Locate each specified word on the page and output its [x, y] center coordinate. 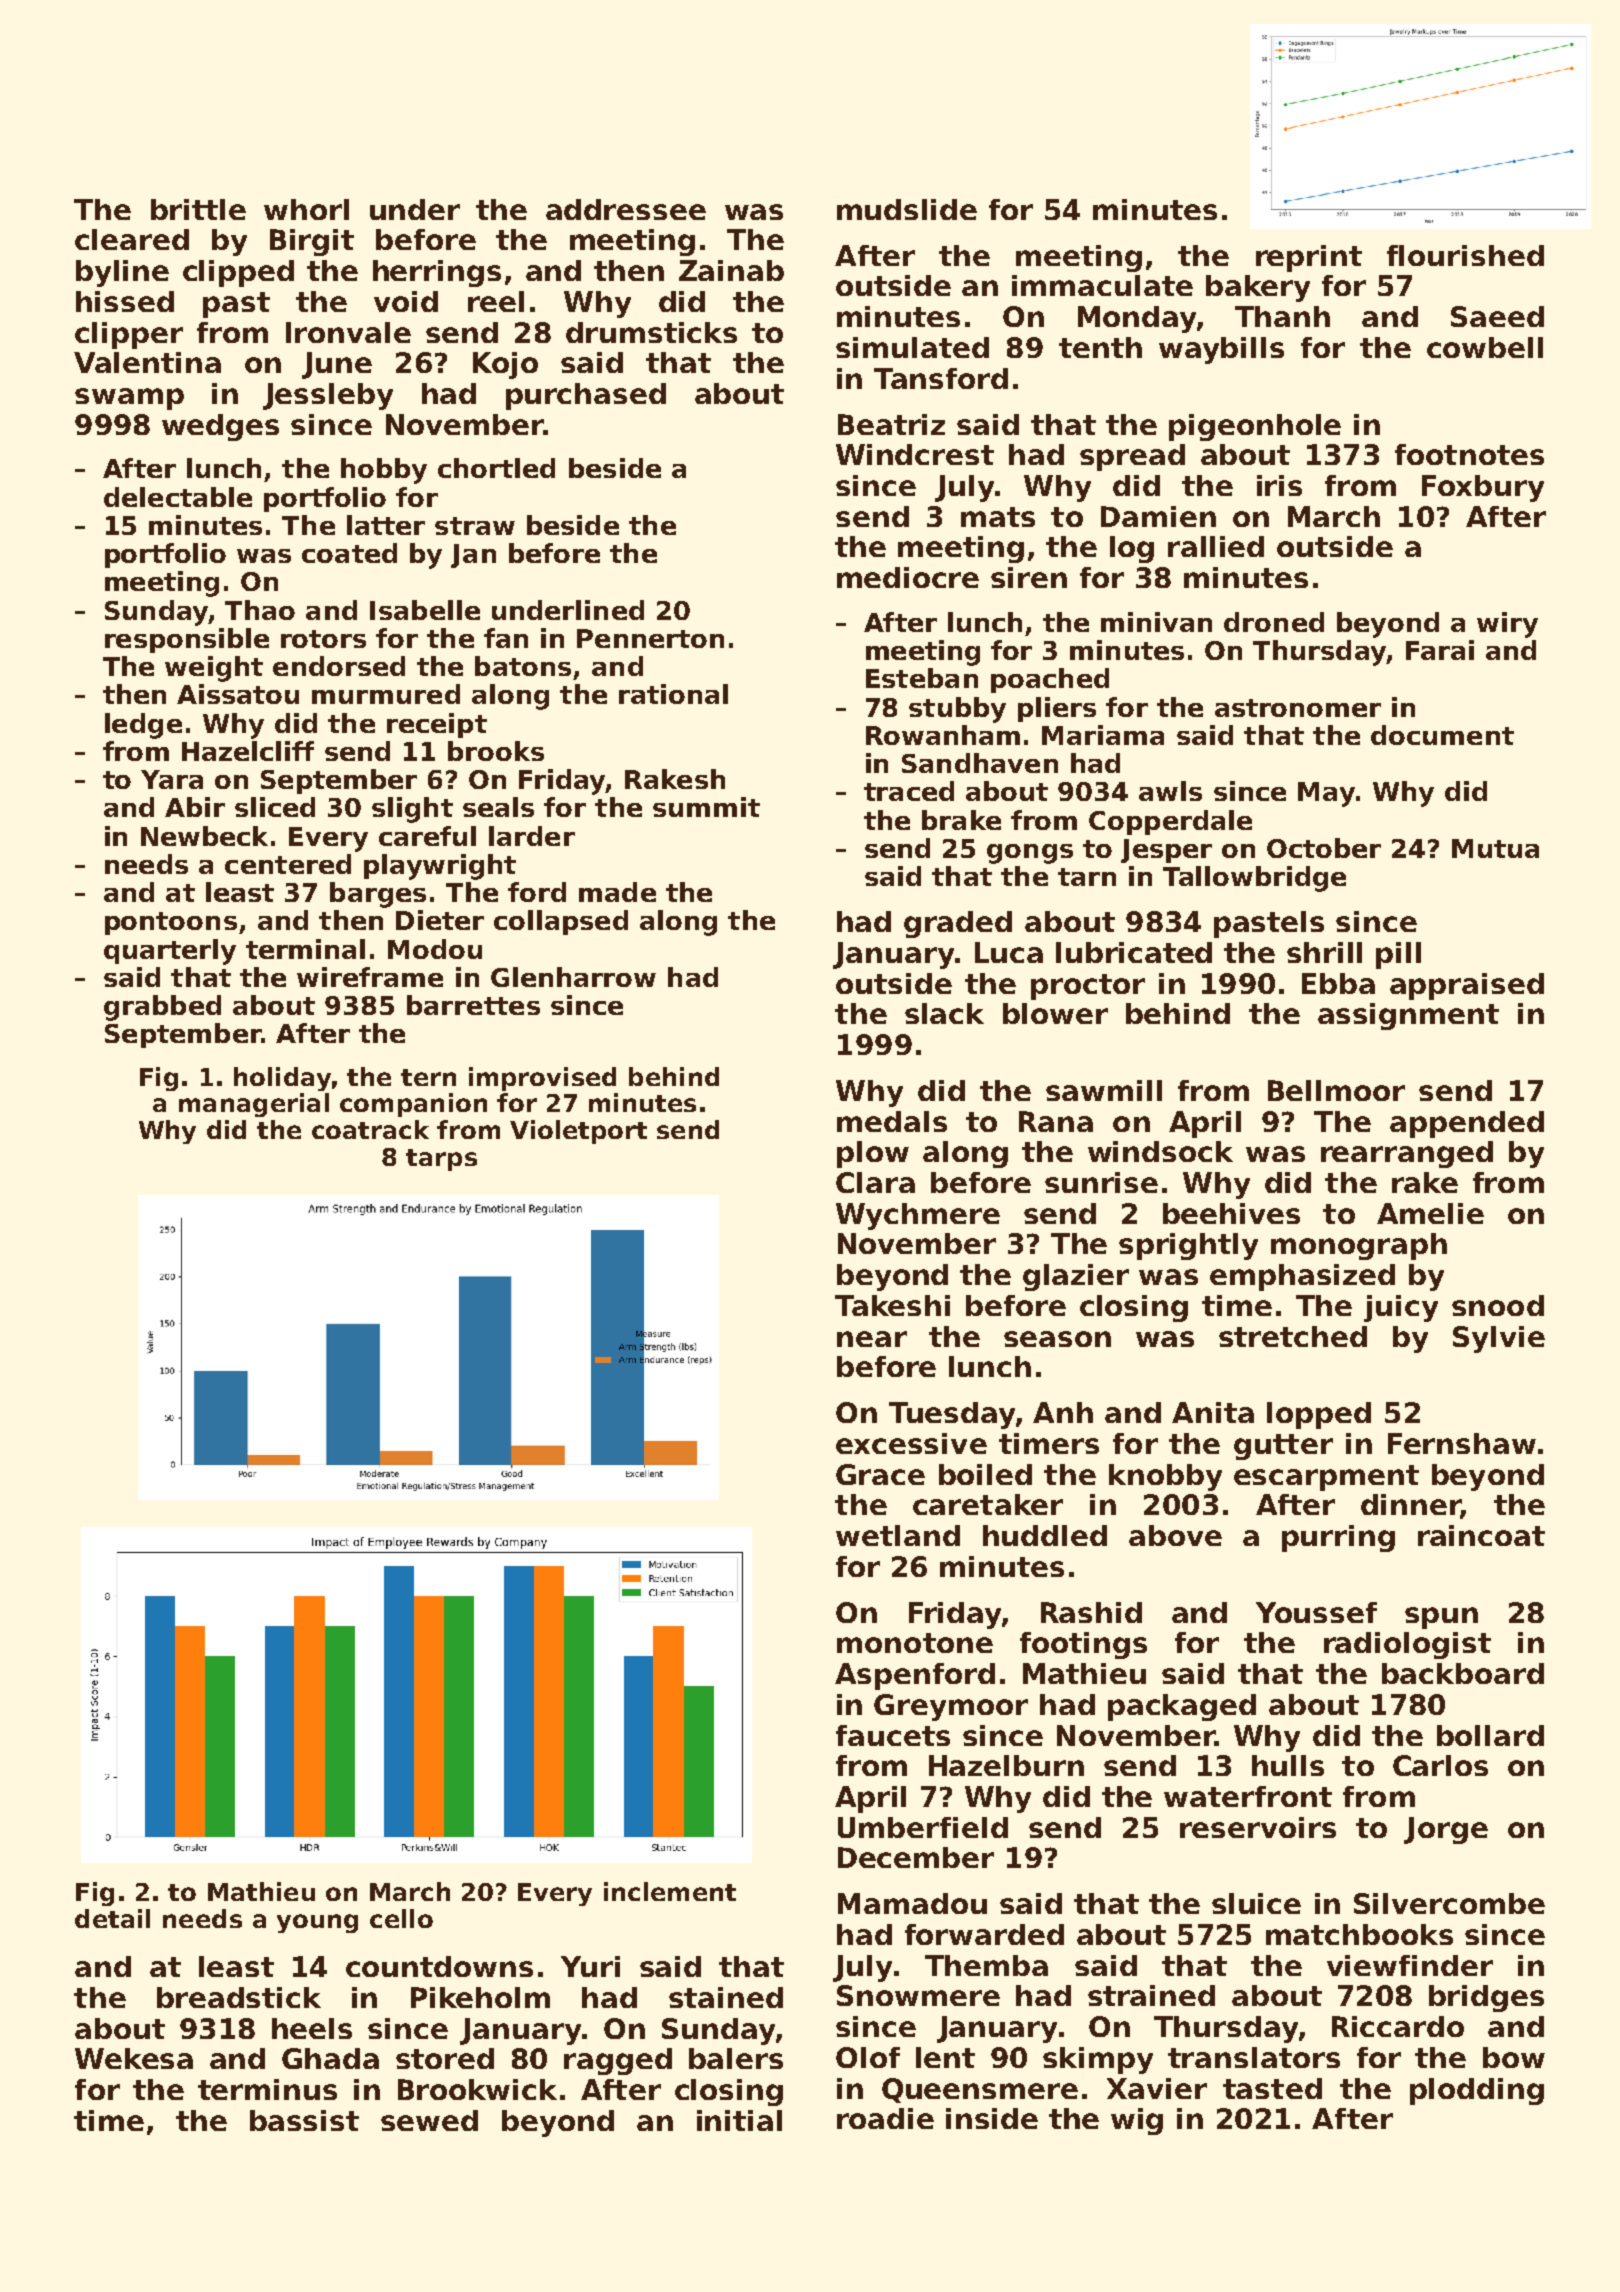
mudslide [907, 209]
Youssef [1316, 1612]
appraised [1467, 986]
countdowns [439, 1966]
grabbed [162, 1008]
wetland [898, 1535]
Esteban [922, 678]
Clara [875, 1182]
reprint [1309, 258]
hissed [125, 301]
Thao [260, 610]
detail [112, 1918]
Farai [1440, 650]
